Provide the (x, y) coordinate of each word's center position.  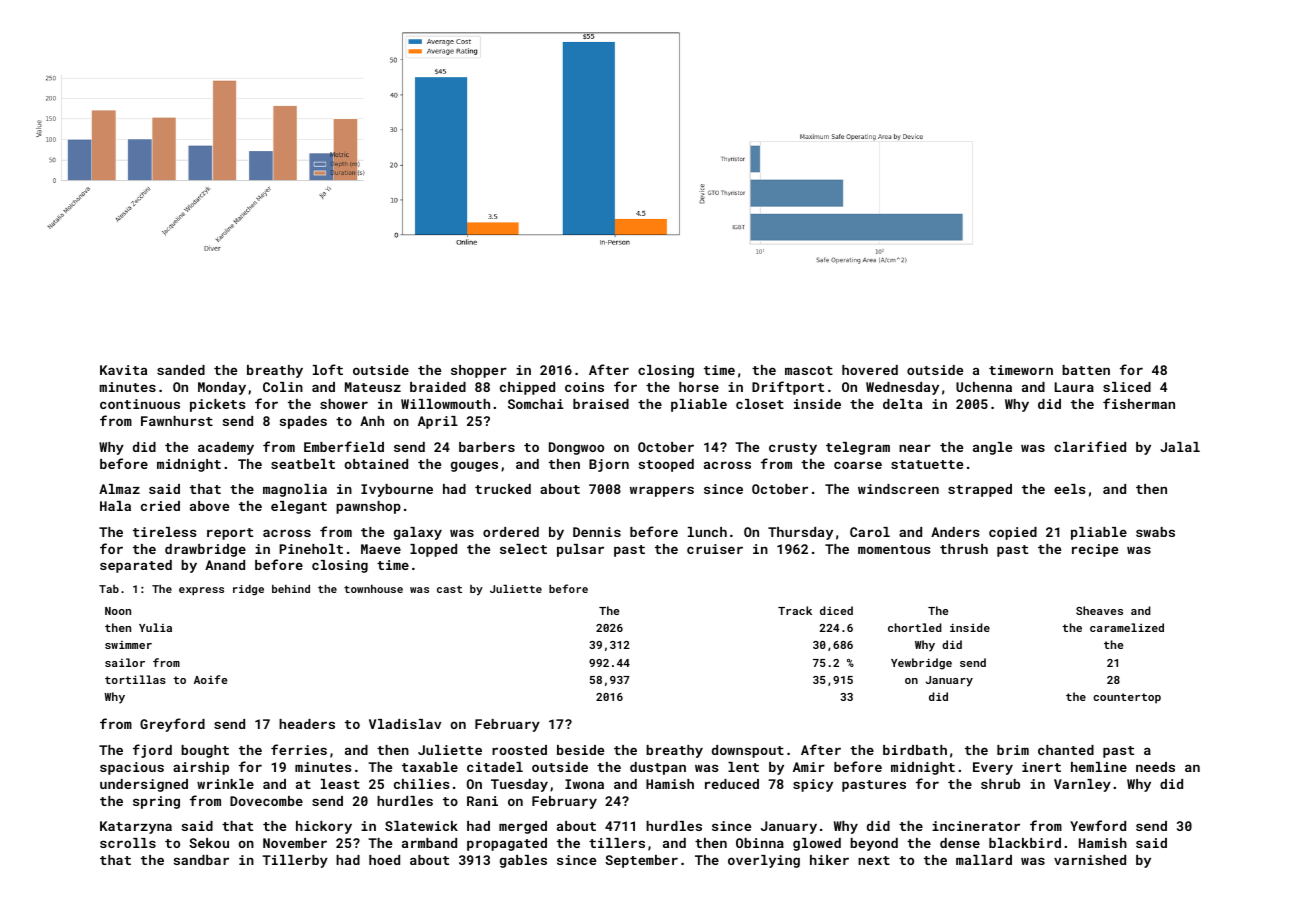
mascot (809, 370)
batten (1086, 370)
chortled (915, 627)
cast (449, 589)
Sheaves (1099, 610)
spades (303, 422)
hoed (384, 860)
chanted (1066, 750)
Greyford (172, 725)
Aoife (210, 679)
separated (136, 566)
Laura (1074, 387)
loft (328, 369)
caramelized (1127, 627)
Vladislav (405, 724)
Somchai (536, 404)
